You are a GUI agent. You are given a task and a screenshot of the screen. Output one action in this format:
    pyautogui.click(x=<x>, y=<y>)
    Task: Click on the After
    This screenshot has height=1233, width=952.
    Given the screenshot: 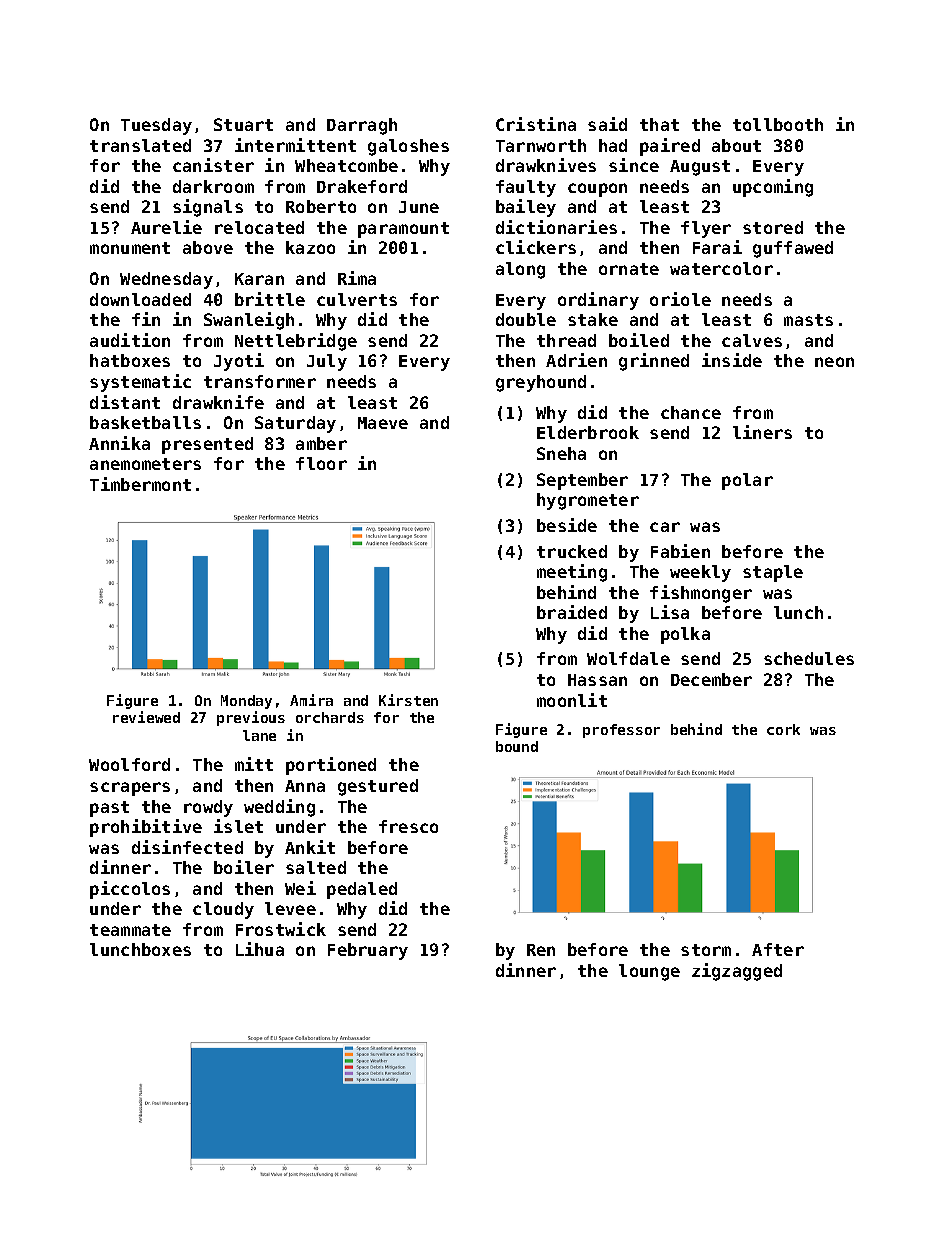 What is the action you would take?
    pyautogui.click(x=778, y=949)
